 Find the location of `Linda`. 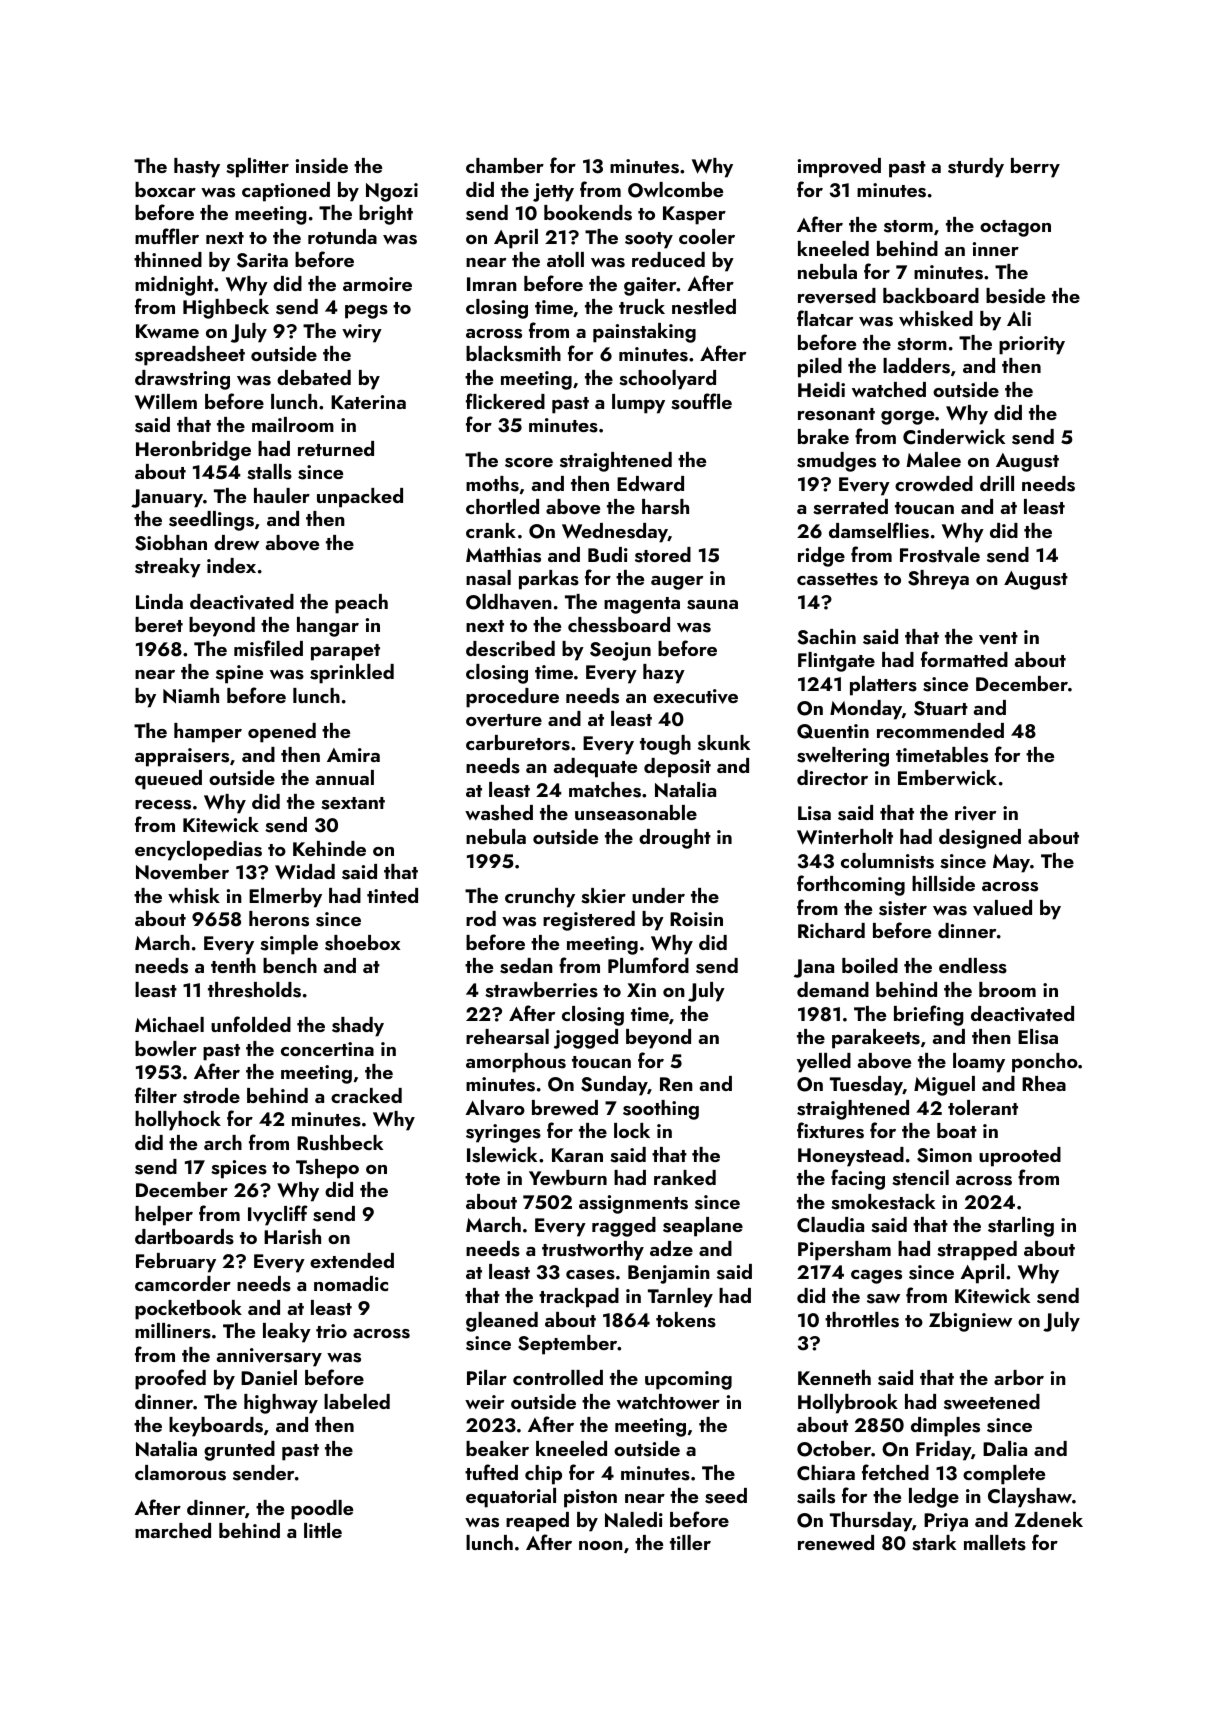

Linda is located at coordinates (159, 601).
